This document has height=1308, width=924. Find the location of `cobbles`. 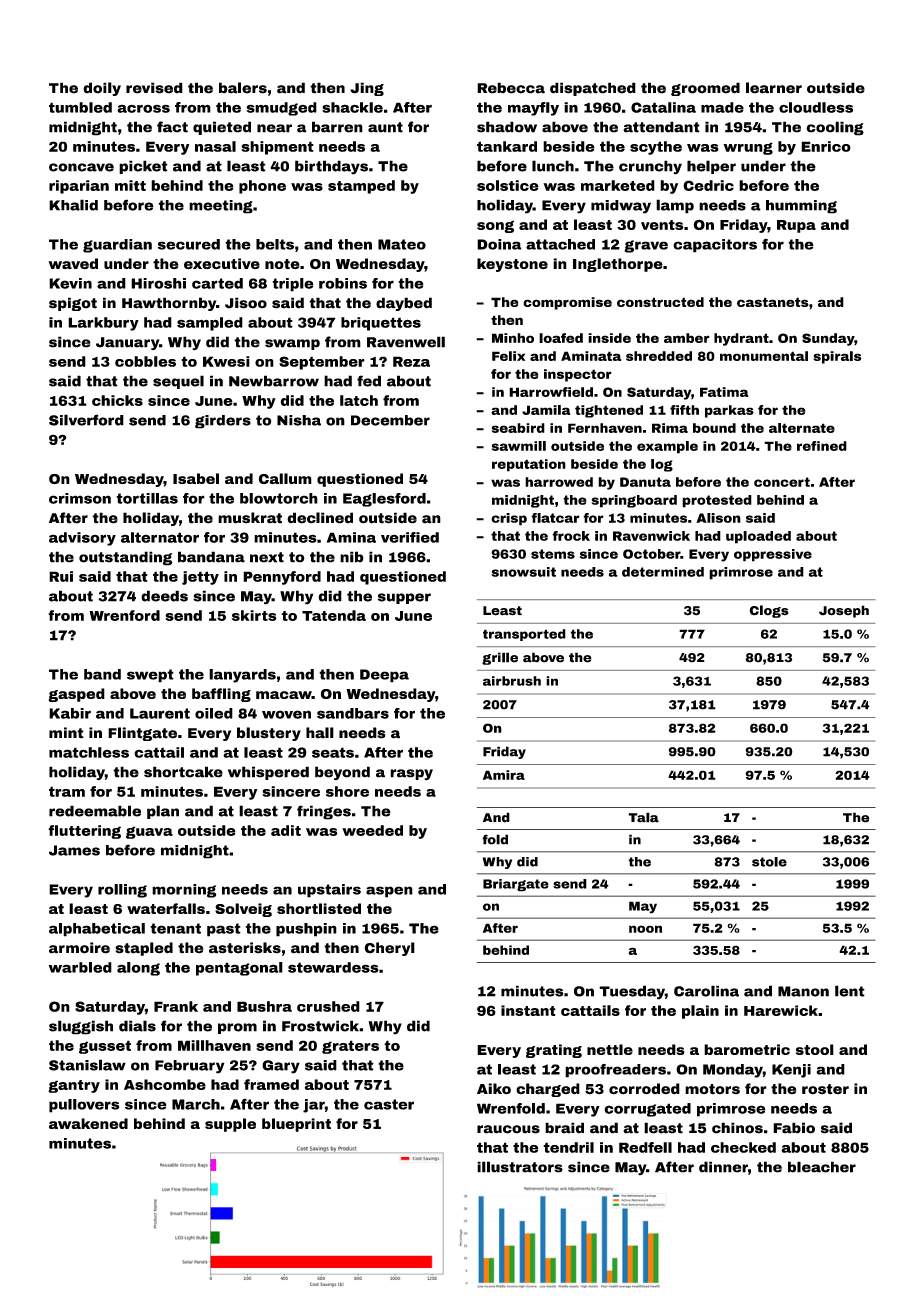

cobbles is located at coordinates (145, 361).
